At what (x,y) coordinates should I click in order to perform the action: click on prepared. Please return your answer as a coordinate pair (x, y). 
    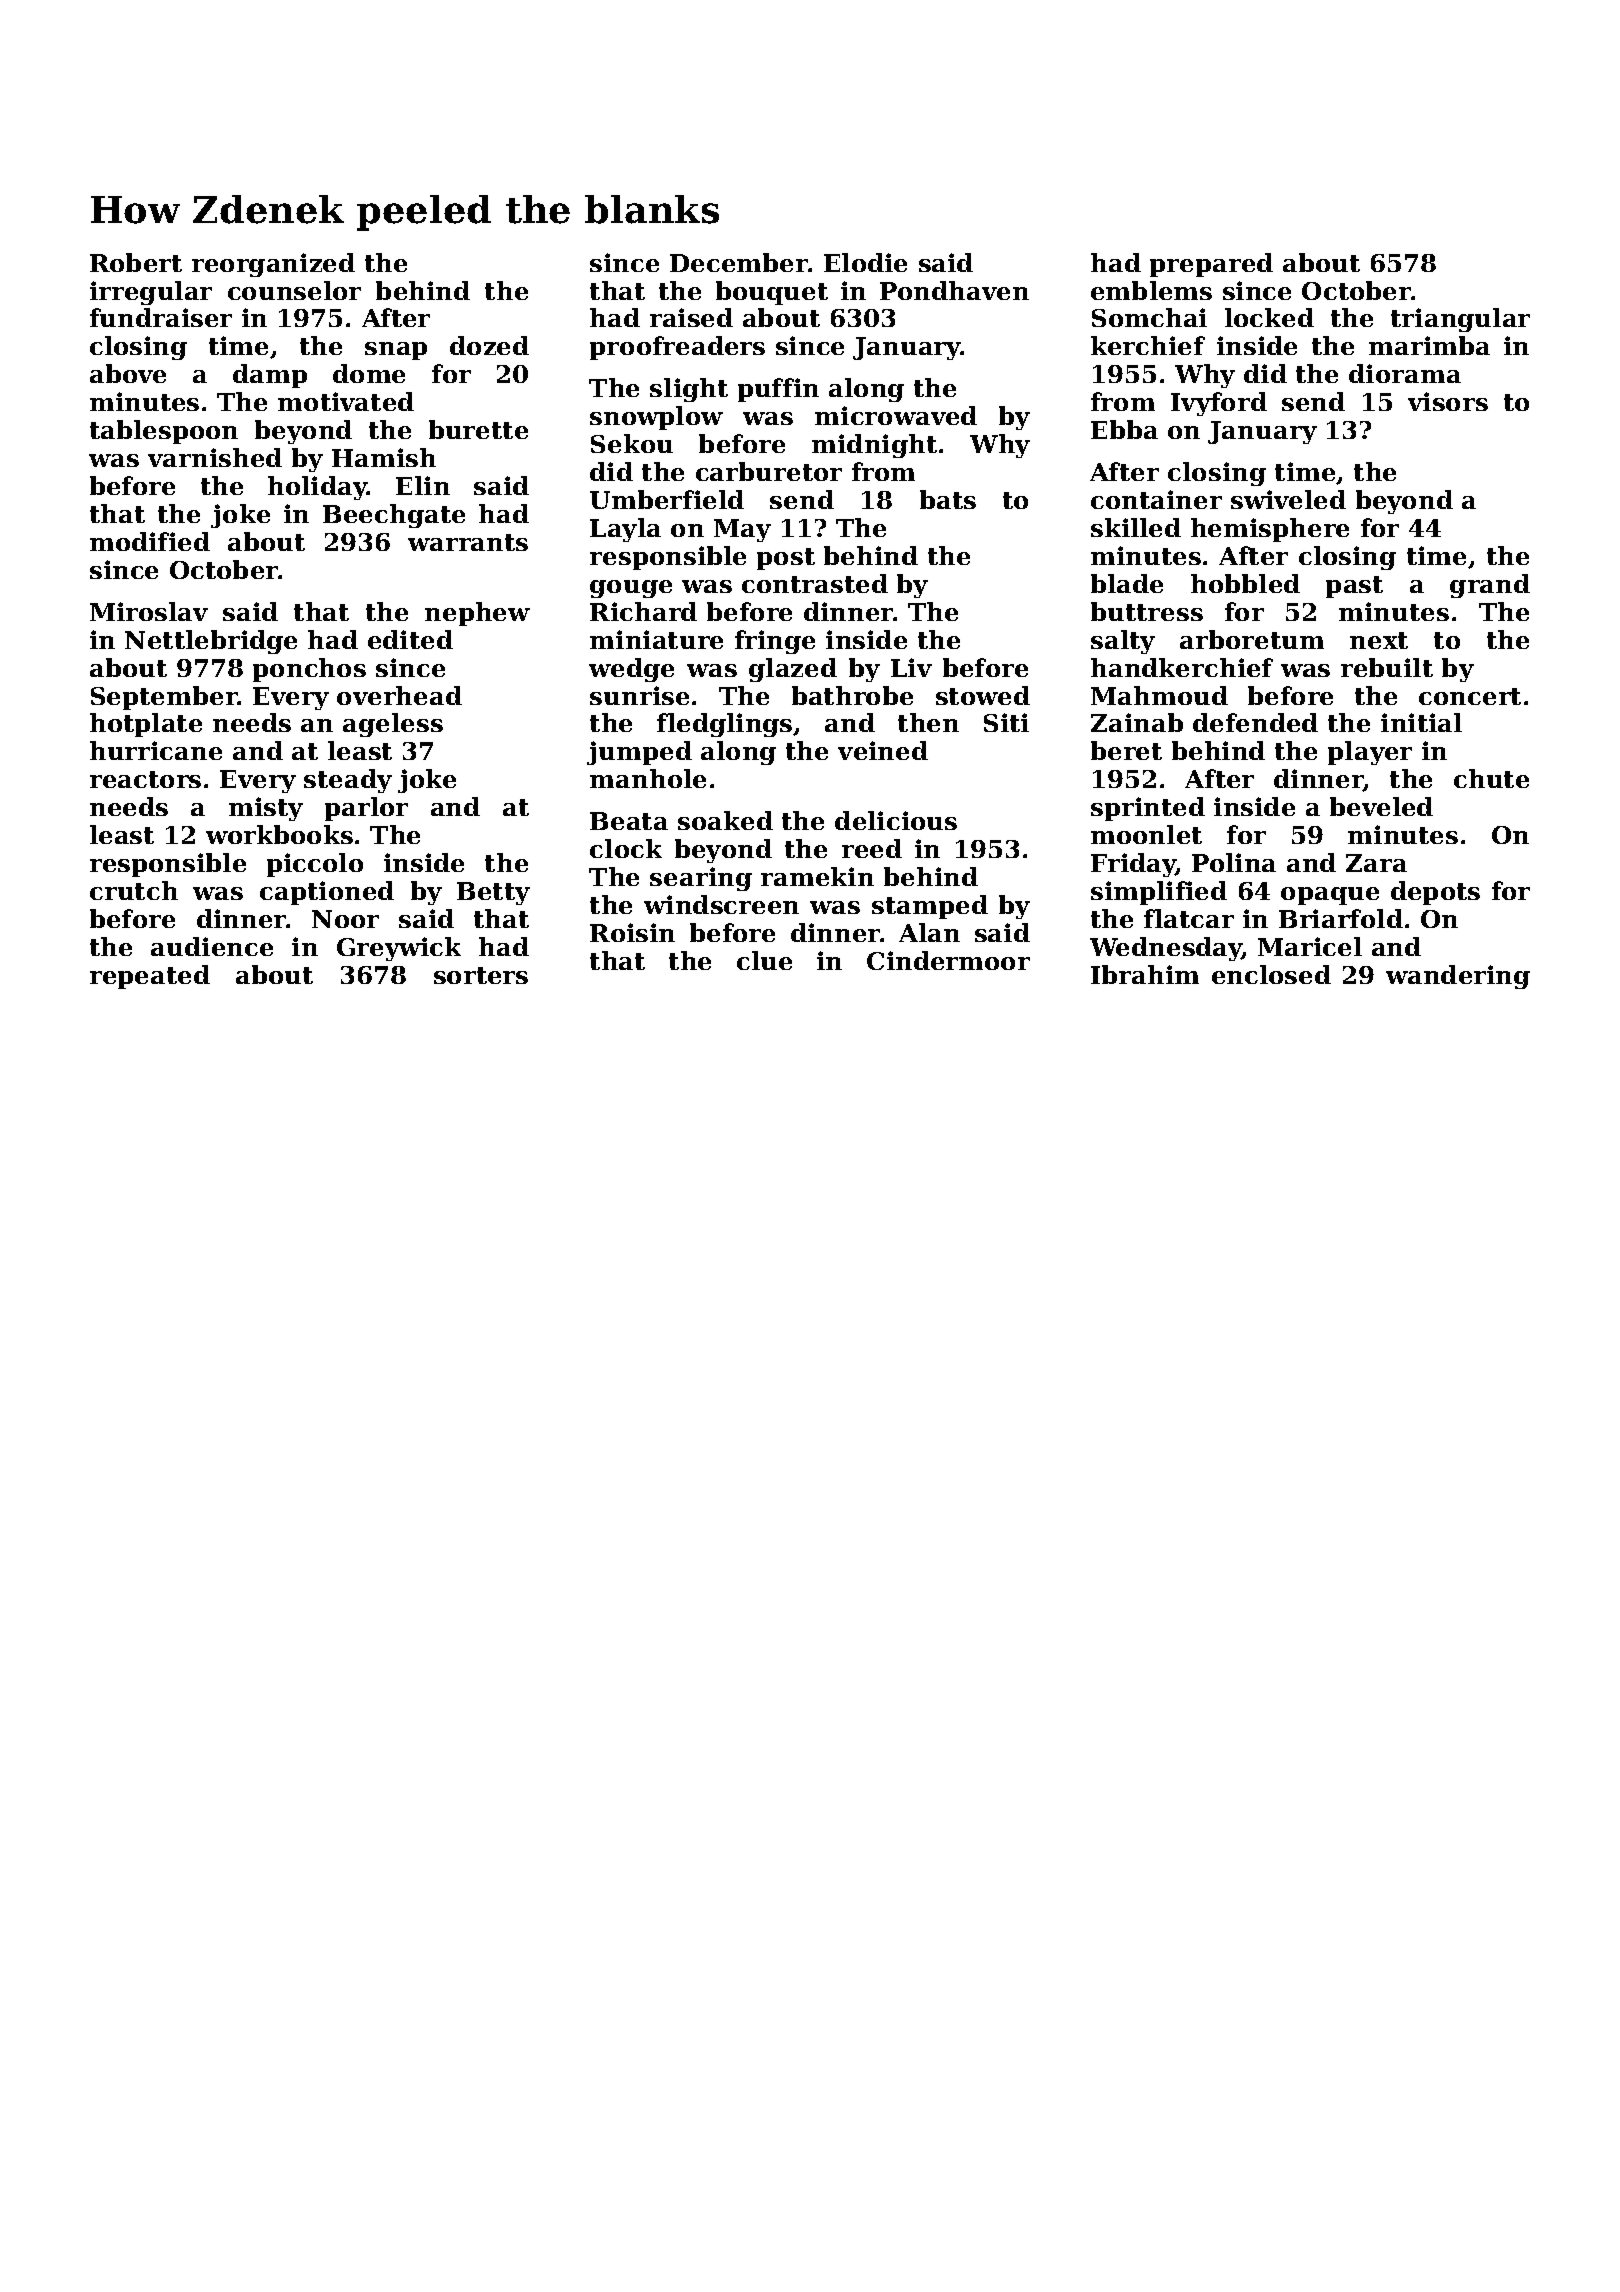
    Looking at the image, I should click on (1211, 265).
